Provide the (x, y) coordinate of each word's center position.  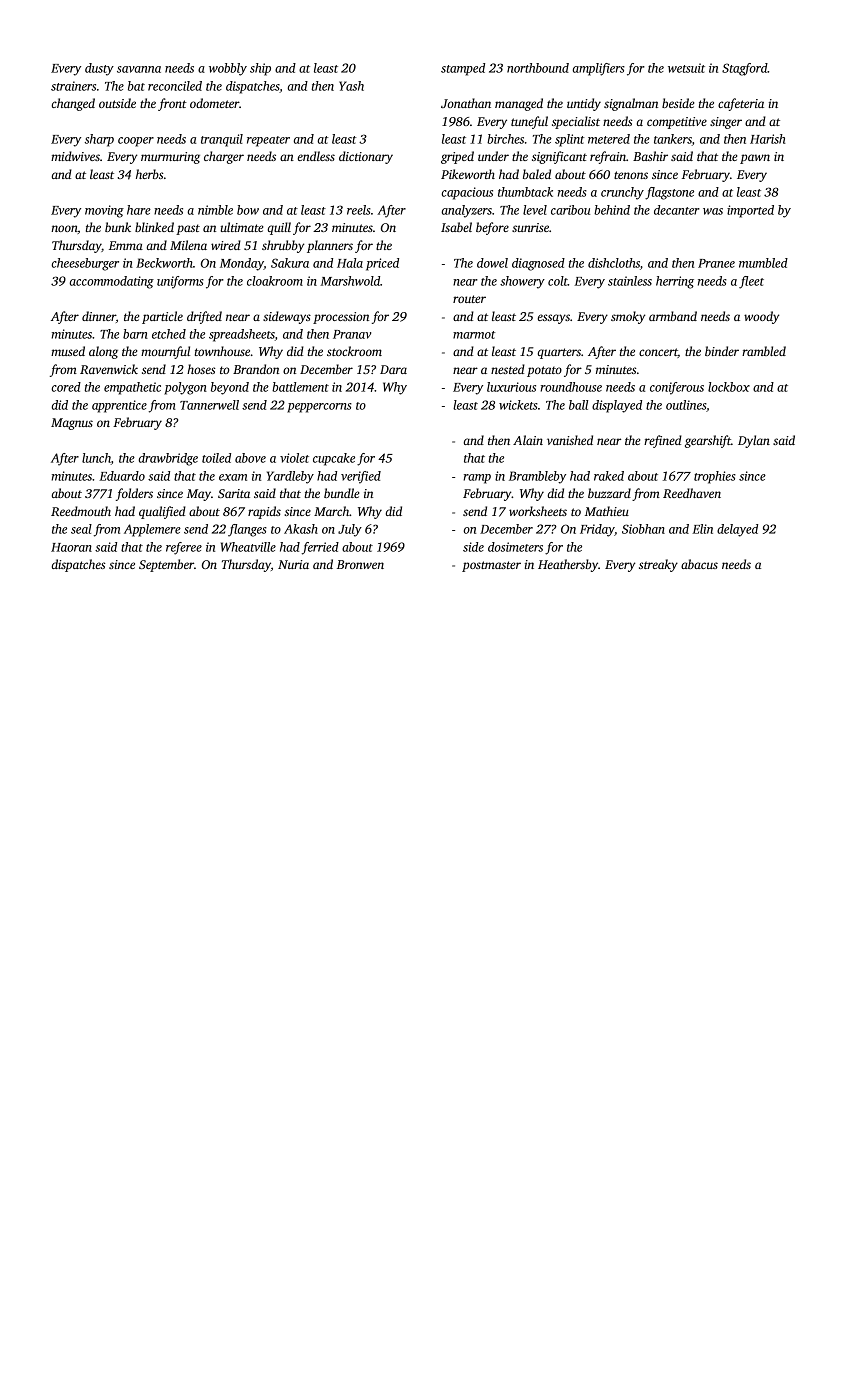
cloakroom (275, 281)
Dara (393, 369)
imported (750, 211)
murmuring (170, 158)
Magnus (72, 424)
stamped (463, 69)
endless (316, 156)
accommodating (111, 282)
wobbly (228, 69)
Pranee (716, 263)
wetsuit (686, 68)
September (166, 565)
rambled (764, 351)
